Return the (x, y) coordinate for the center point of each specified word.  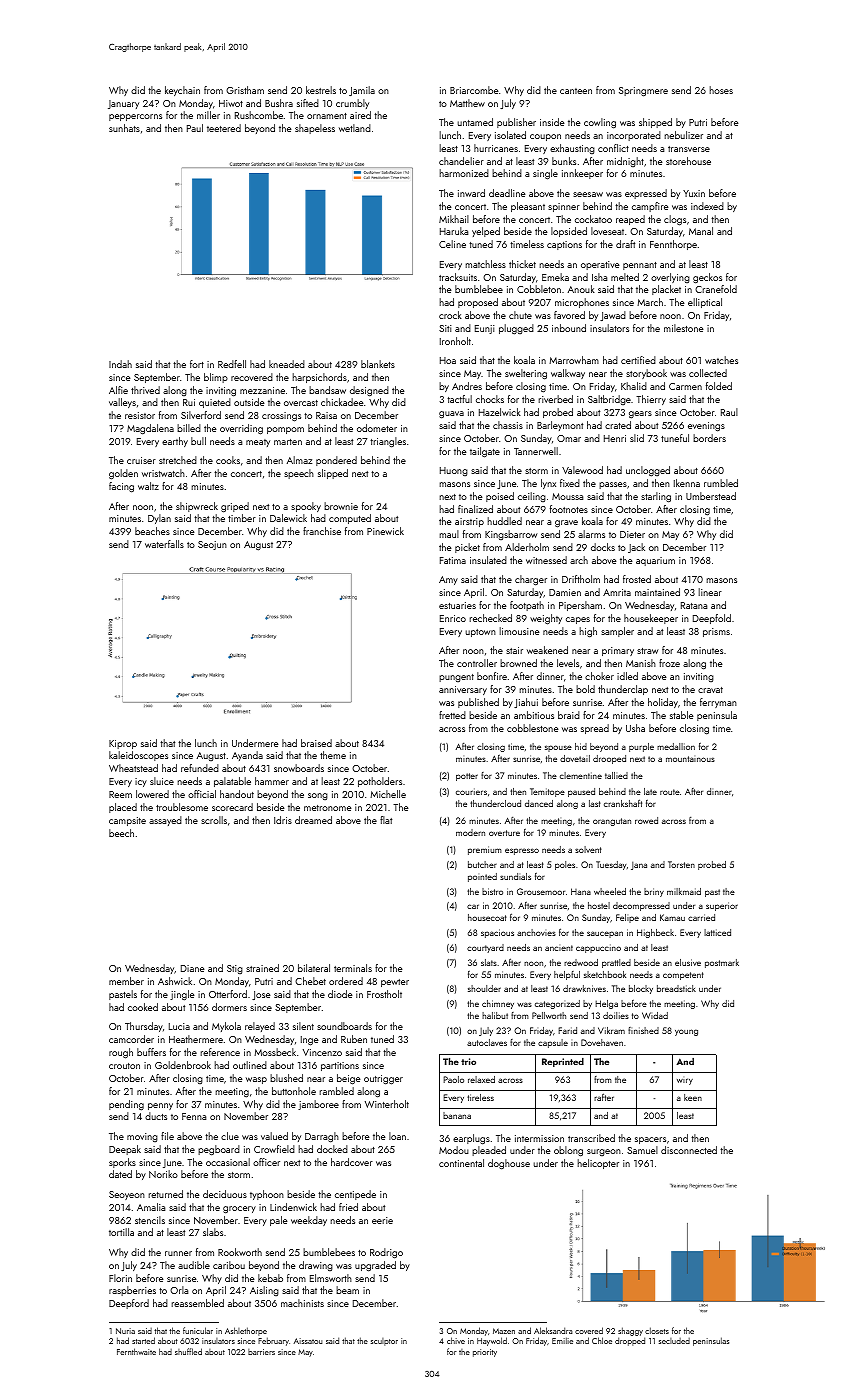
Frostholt (384, 994)
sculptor (384, 1342)
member (126, 981)
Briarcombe (474, 90)
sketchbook (605, 974)
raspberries (132, 1291)
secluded (674, 1341)
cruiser (141, 460)
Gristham (245, 90)
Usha (635, 728)
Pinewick (385, 531)
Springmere (643, 92)
